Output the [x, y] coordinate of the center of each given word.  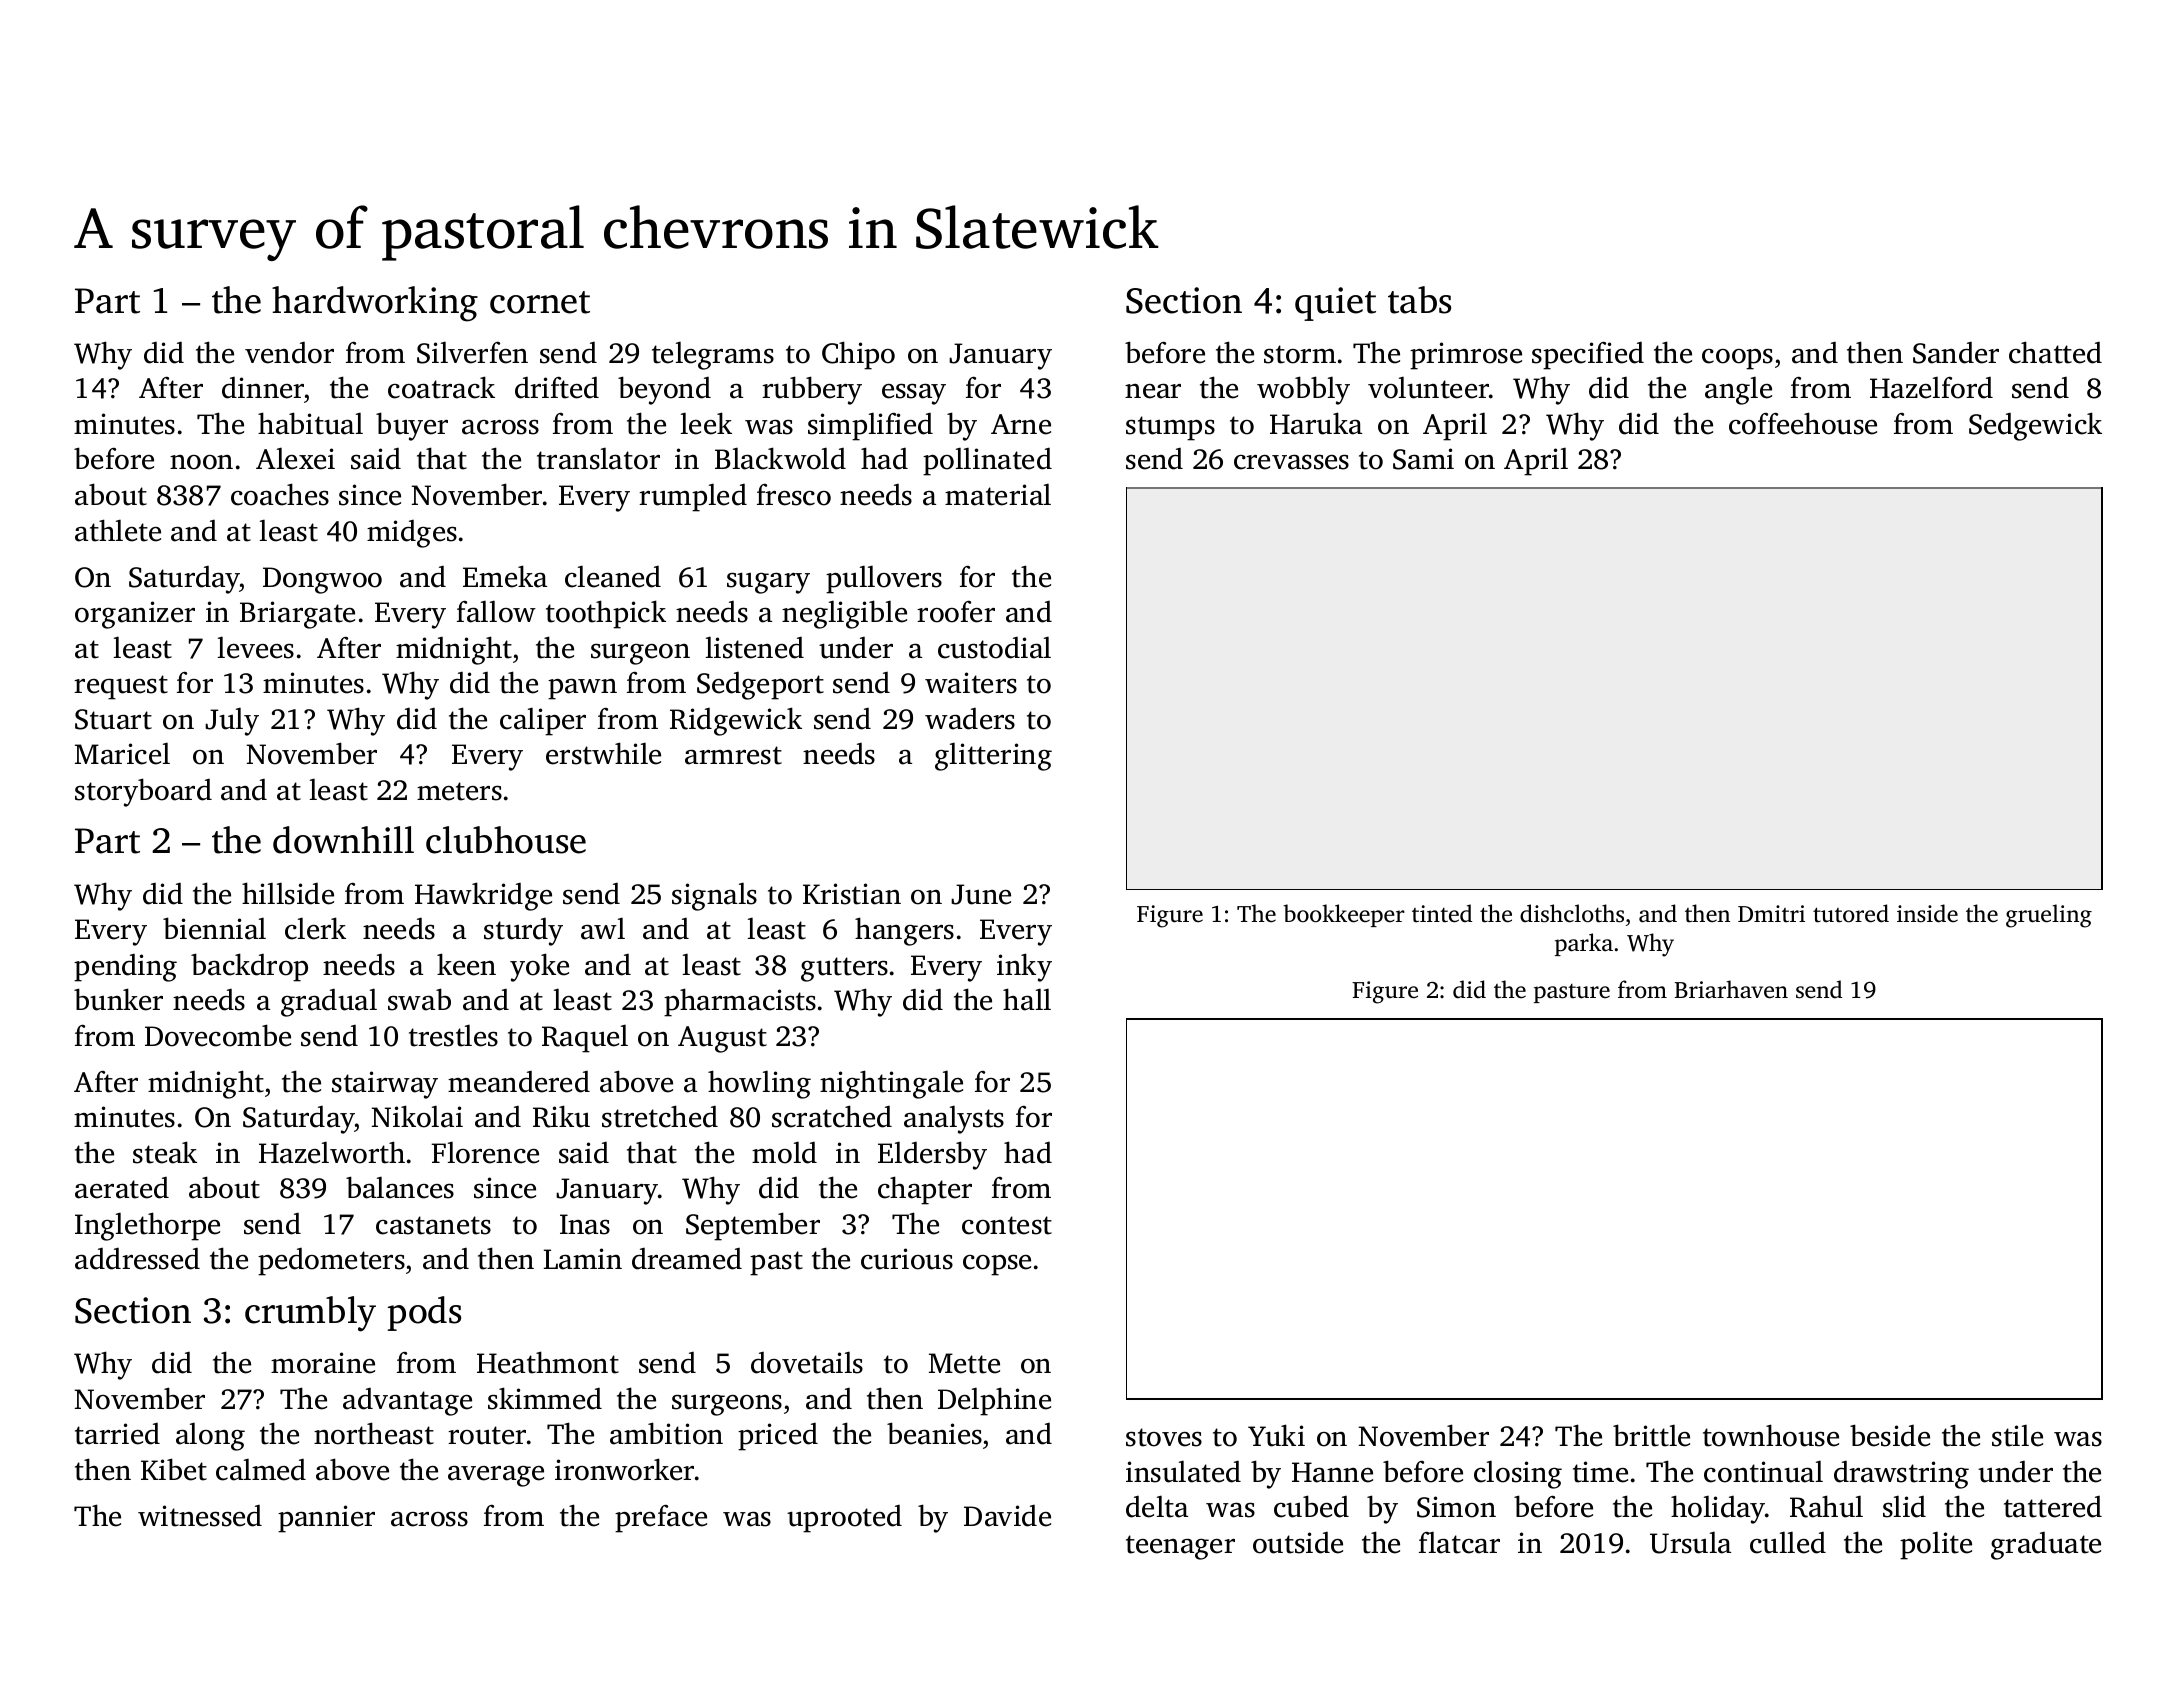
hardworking [375, 304]
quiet [1335, 304]
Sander [1956, 353]
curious [907, 1259]
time [1600, 1472]
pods [424, 1313]
